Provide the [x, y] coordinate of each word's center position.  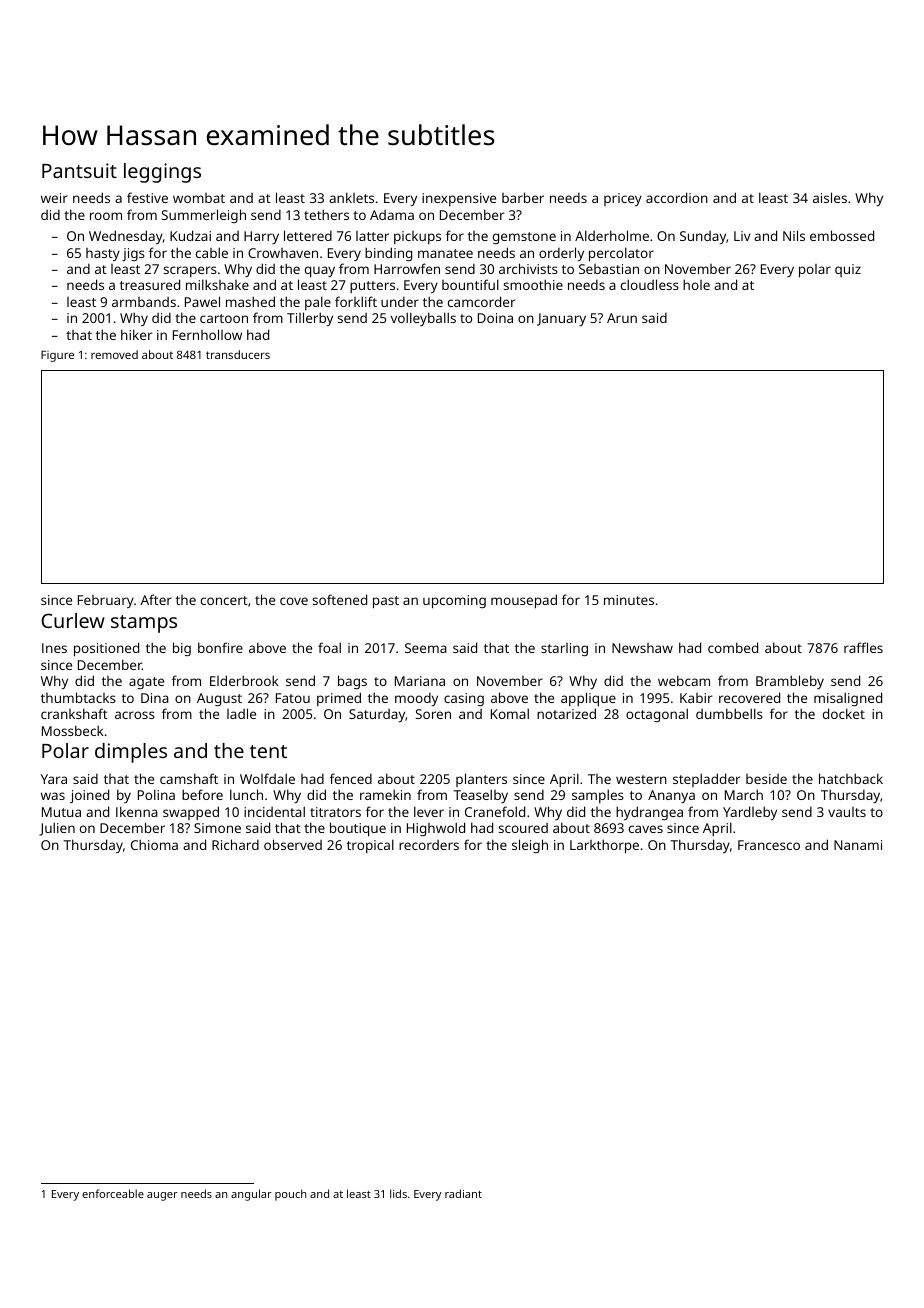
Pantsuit [79, 170]
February [106, 601]
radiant [463, 1193]
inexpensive [459, 199]
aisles [830, 197]
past [386, 602]
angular [251, 1195]
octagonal [657, 715]
